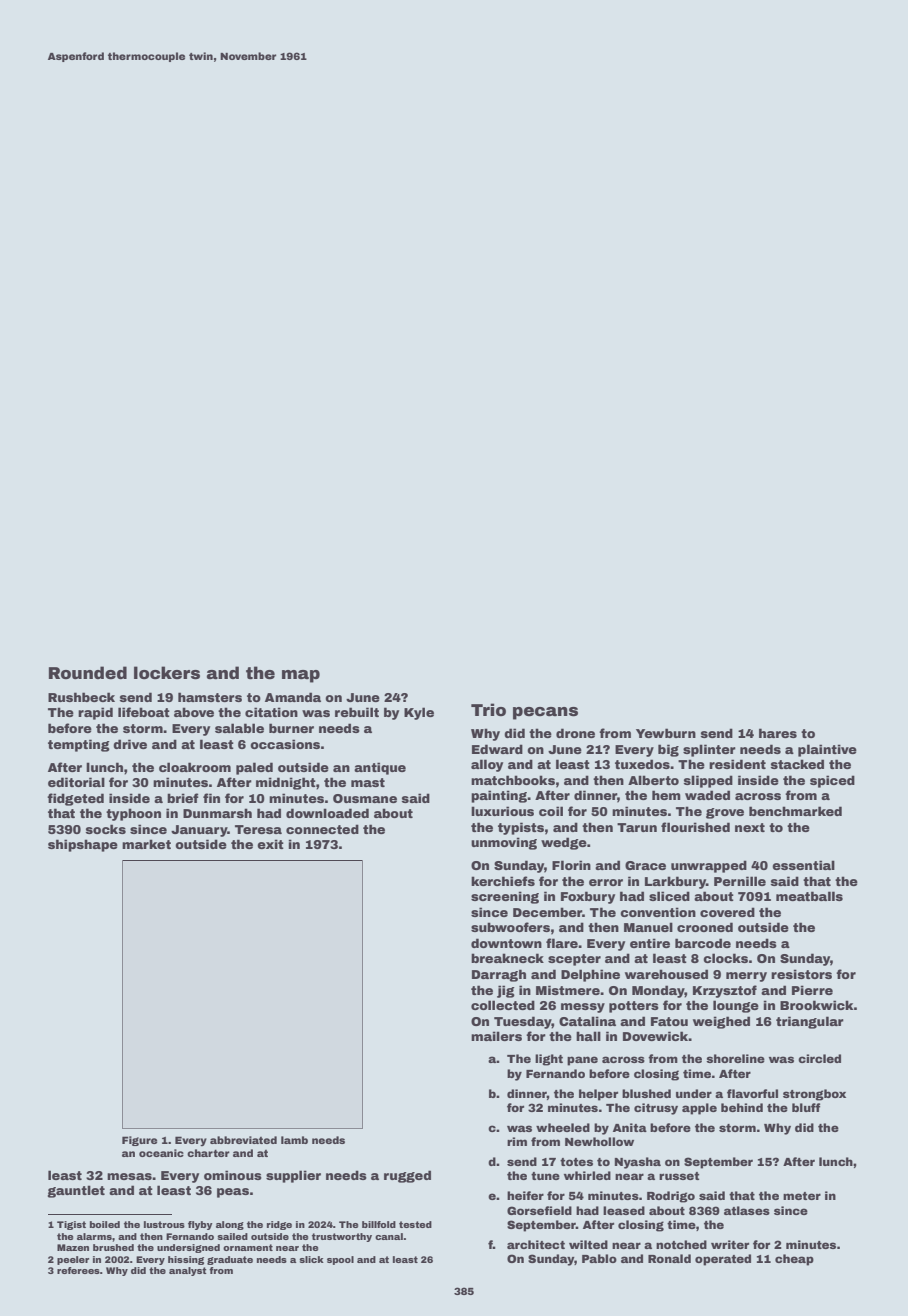  I want to click on Figure, so click(139, 1141).
